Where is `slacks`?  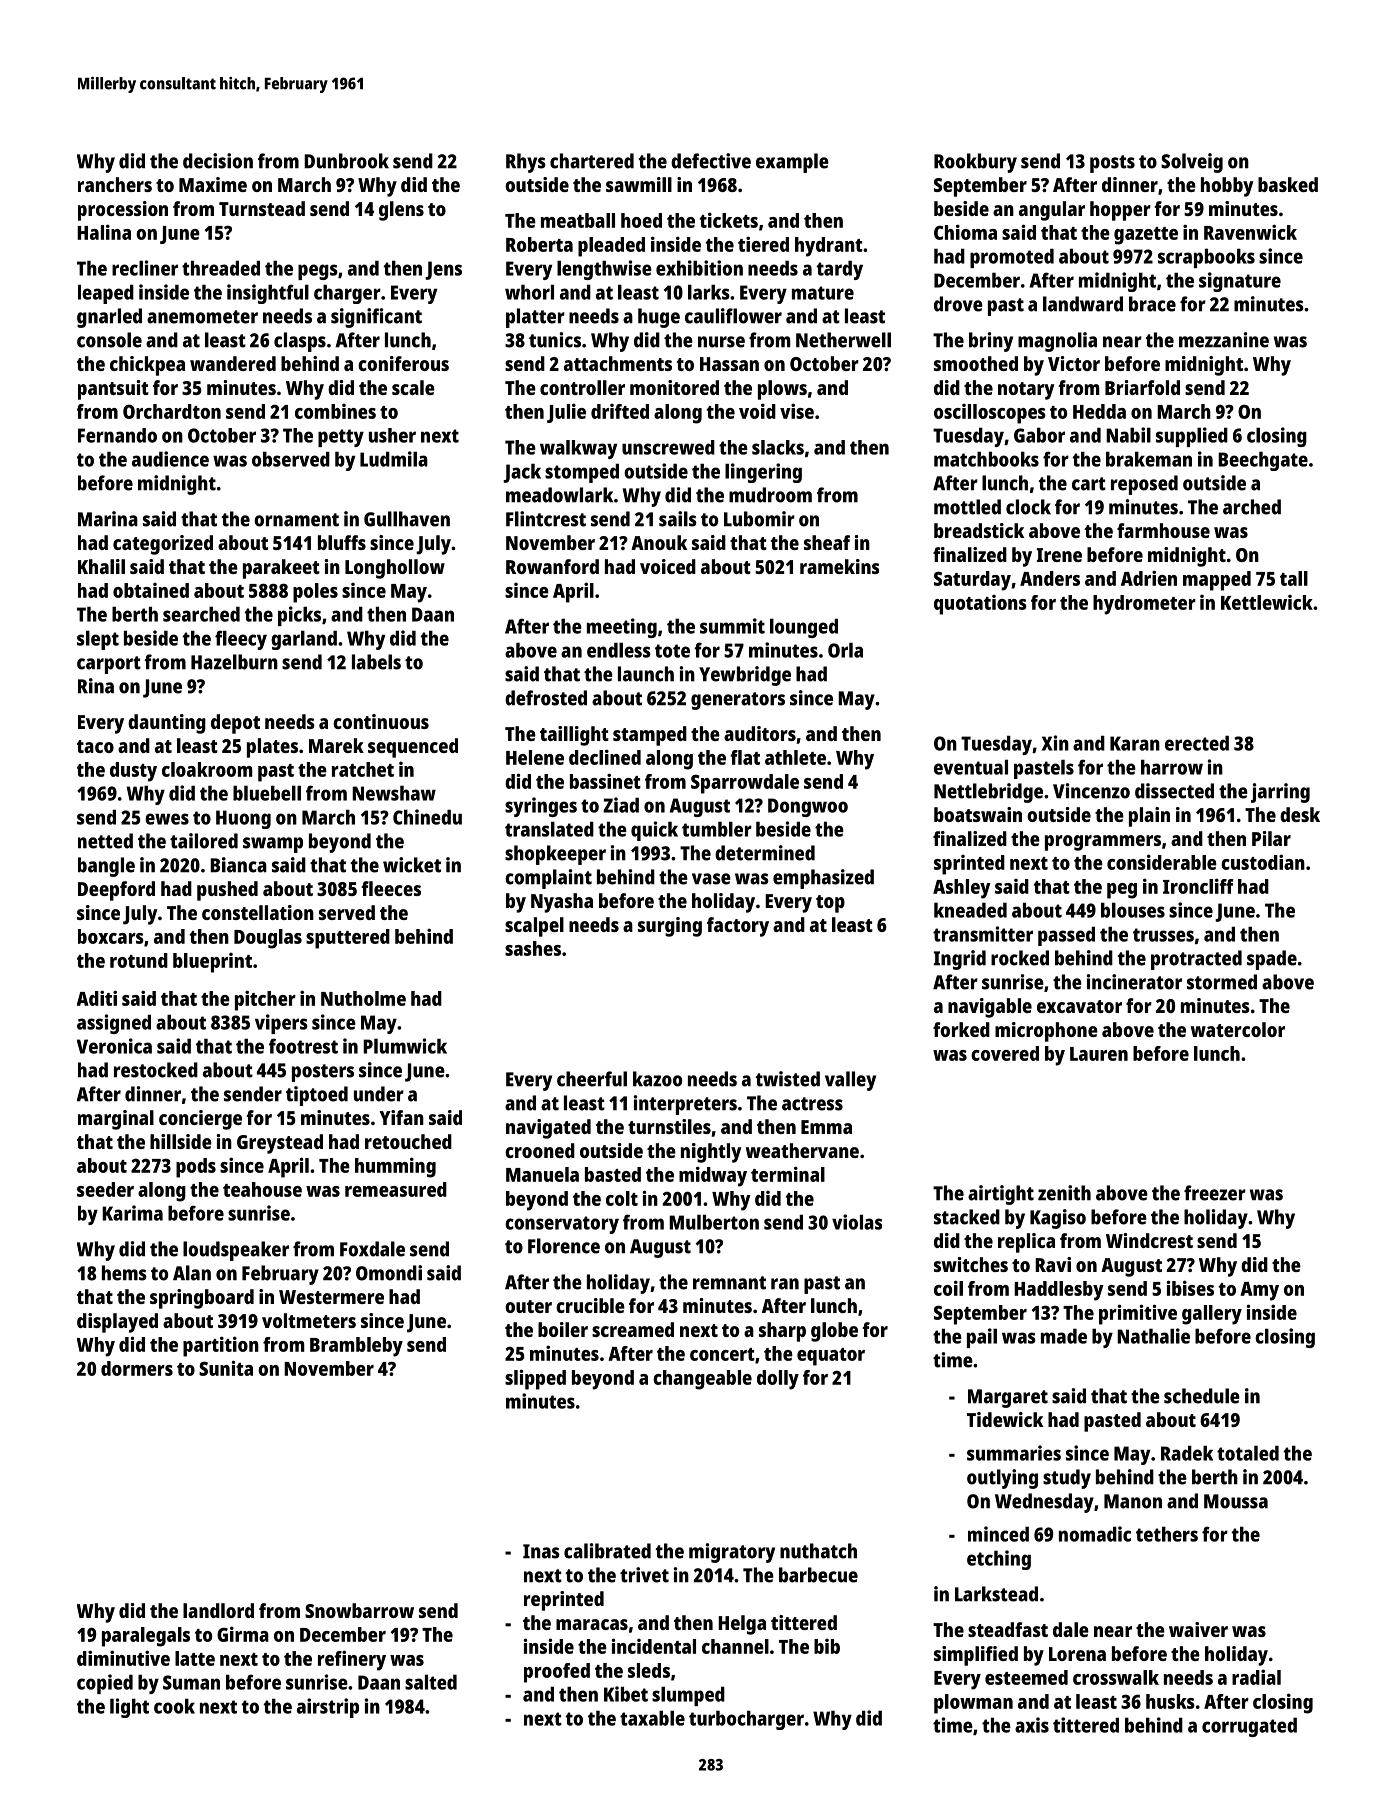 slacks is located at coordinates (778, 447).
